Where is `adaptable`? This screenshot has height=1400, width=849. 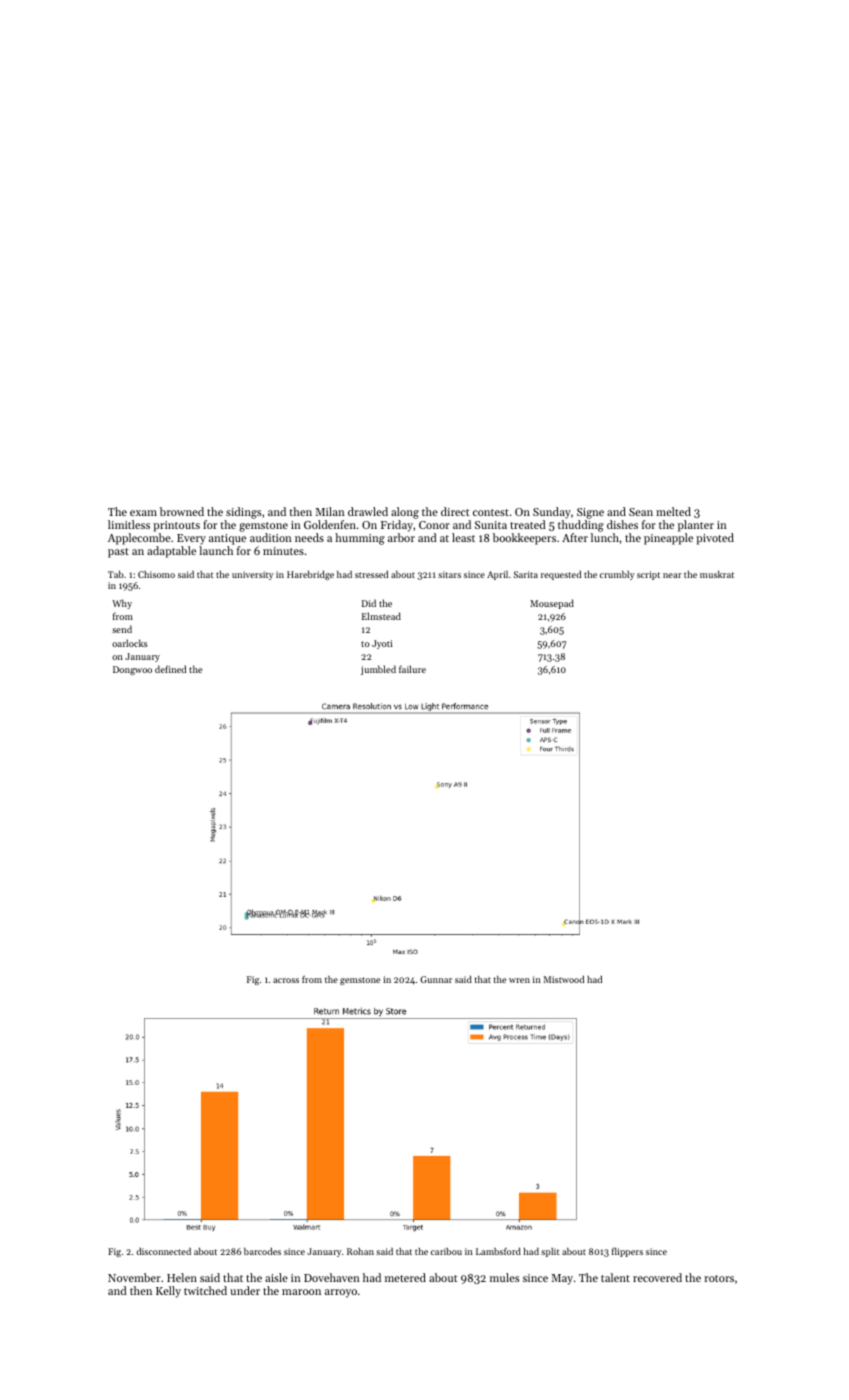 adaptable is located at coordinates (171, 552).
